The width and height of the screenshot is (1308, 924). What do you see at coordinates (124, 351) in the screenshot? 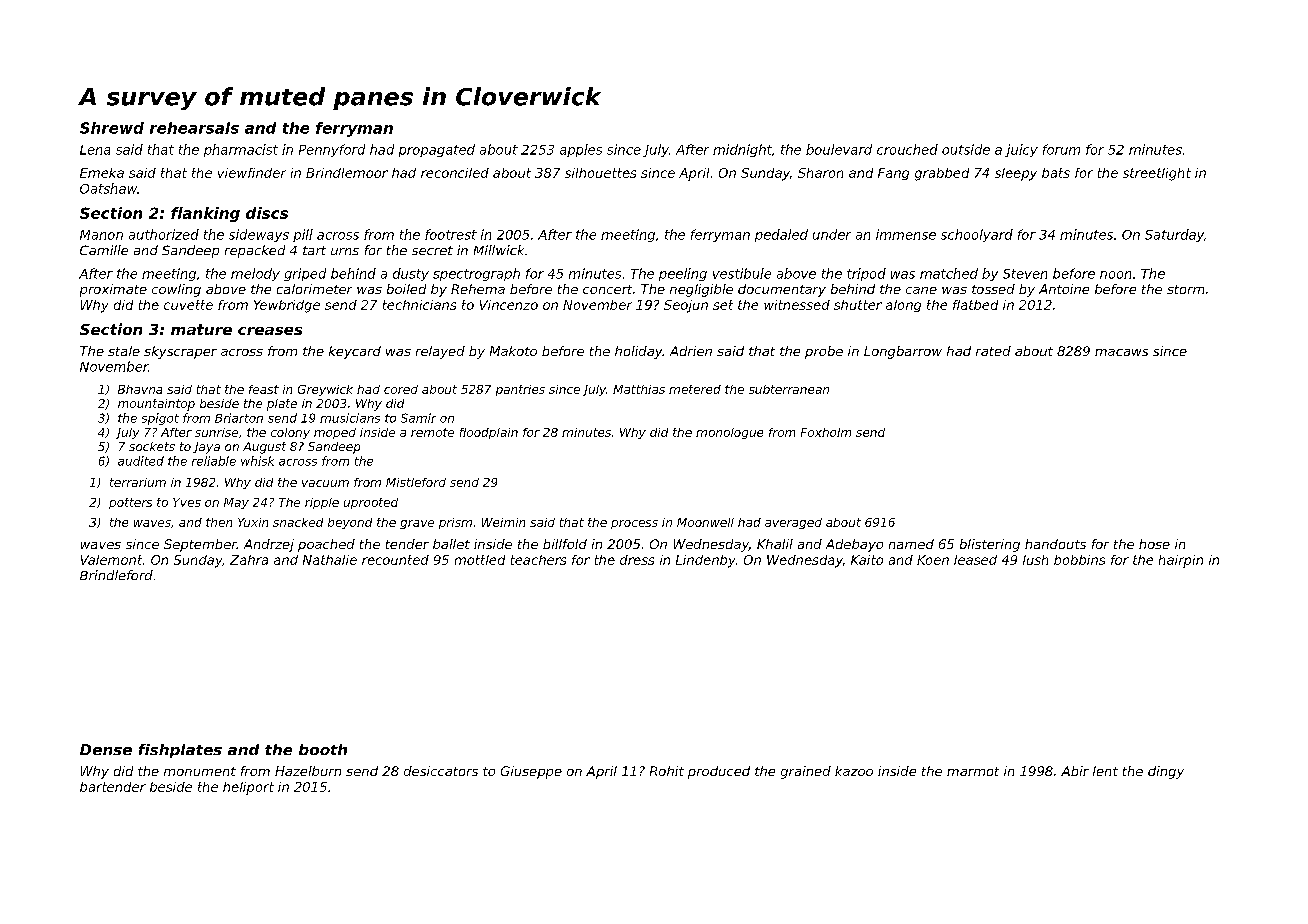
I see `stale` at bounding box center [124, 351].
